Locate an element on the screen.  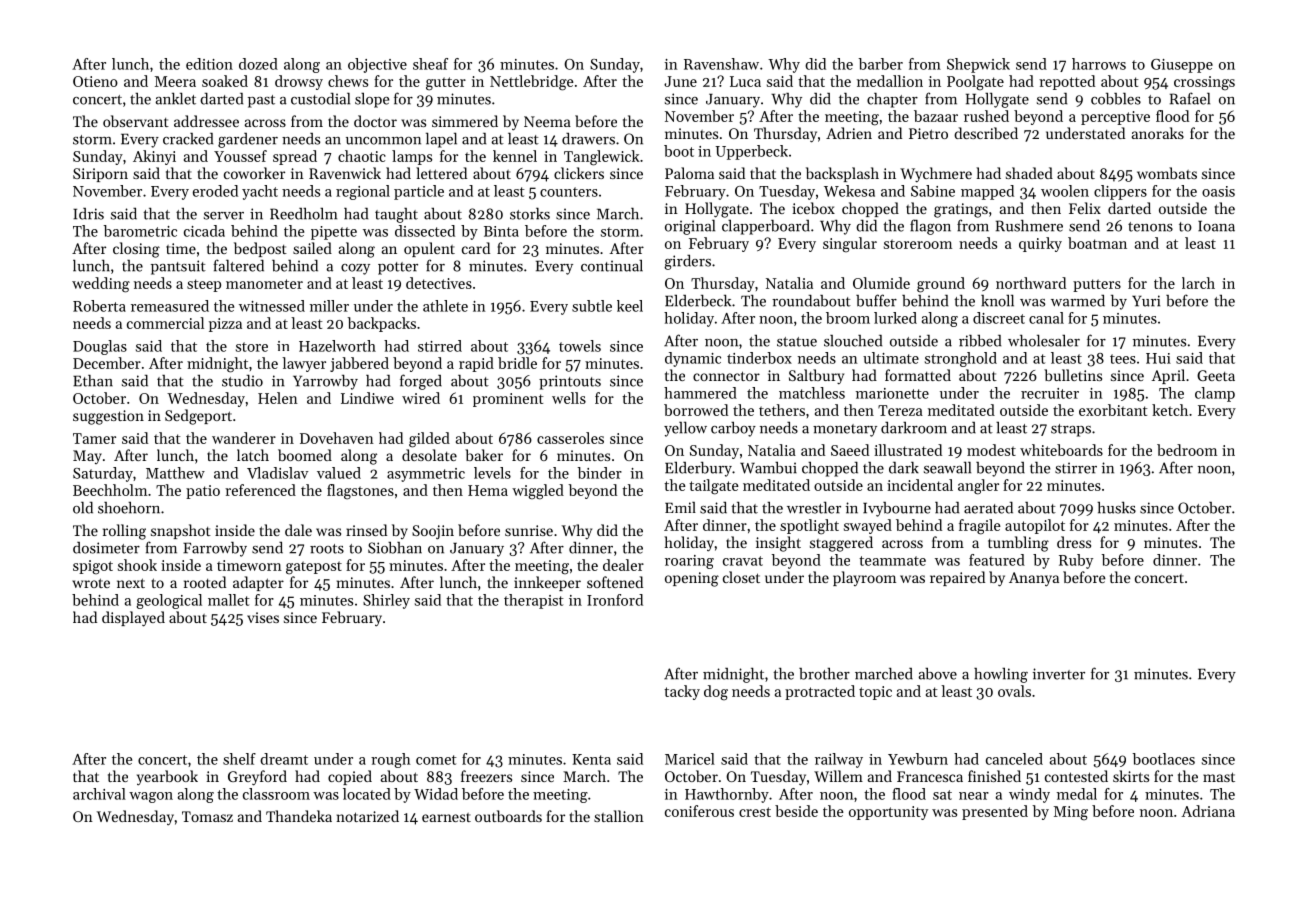
repaired is located at coordinates (957, 578).
